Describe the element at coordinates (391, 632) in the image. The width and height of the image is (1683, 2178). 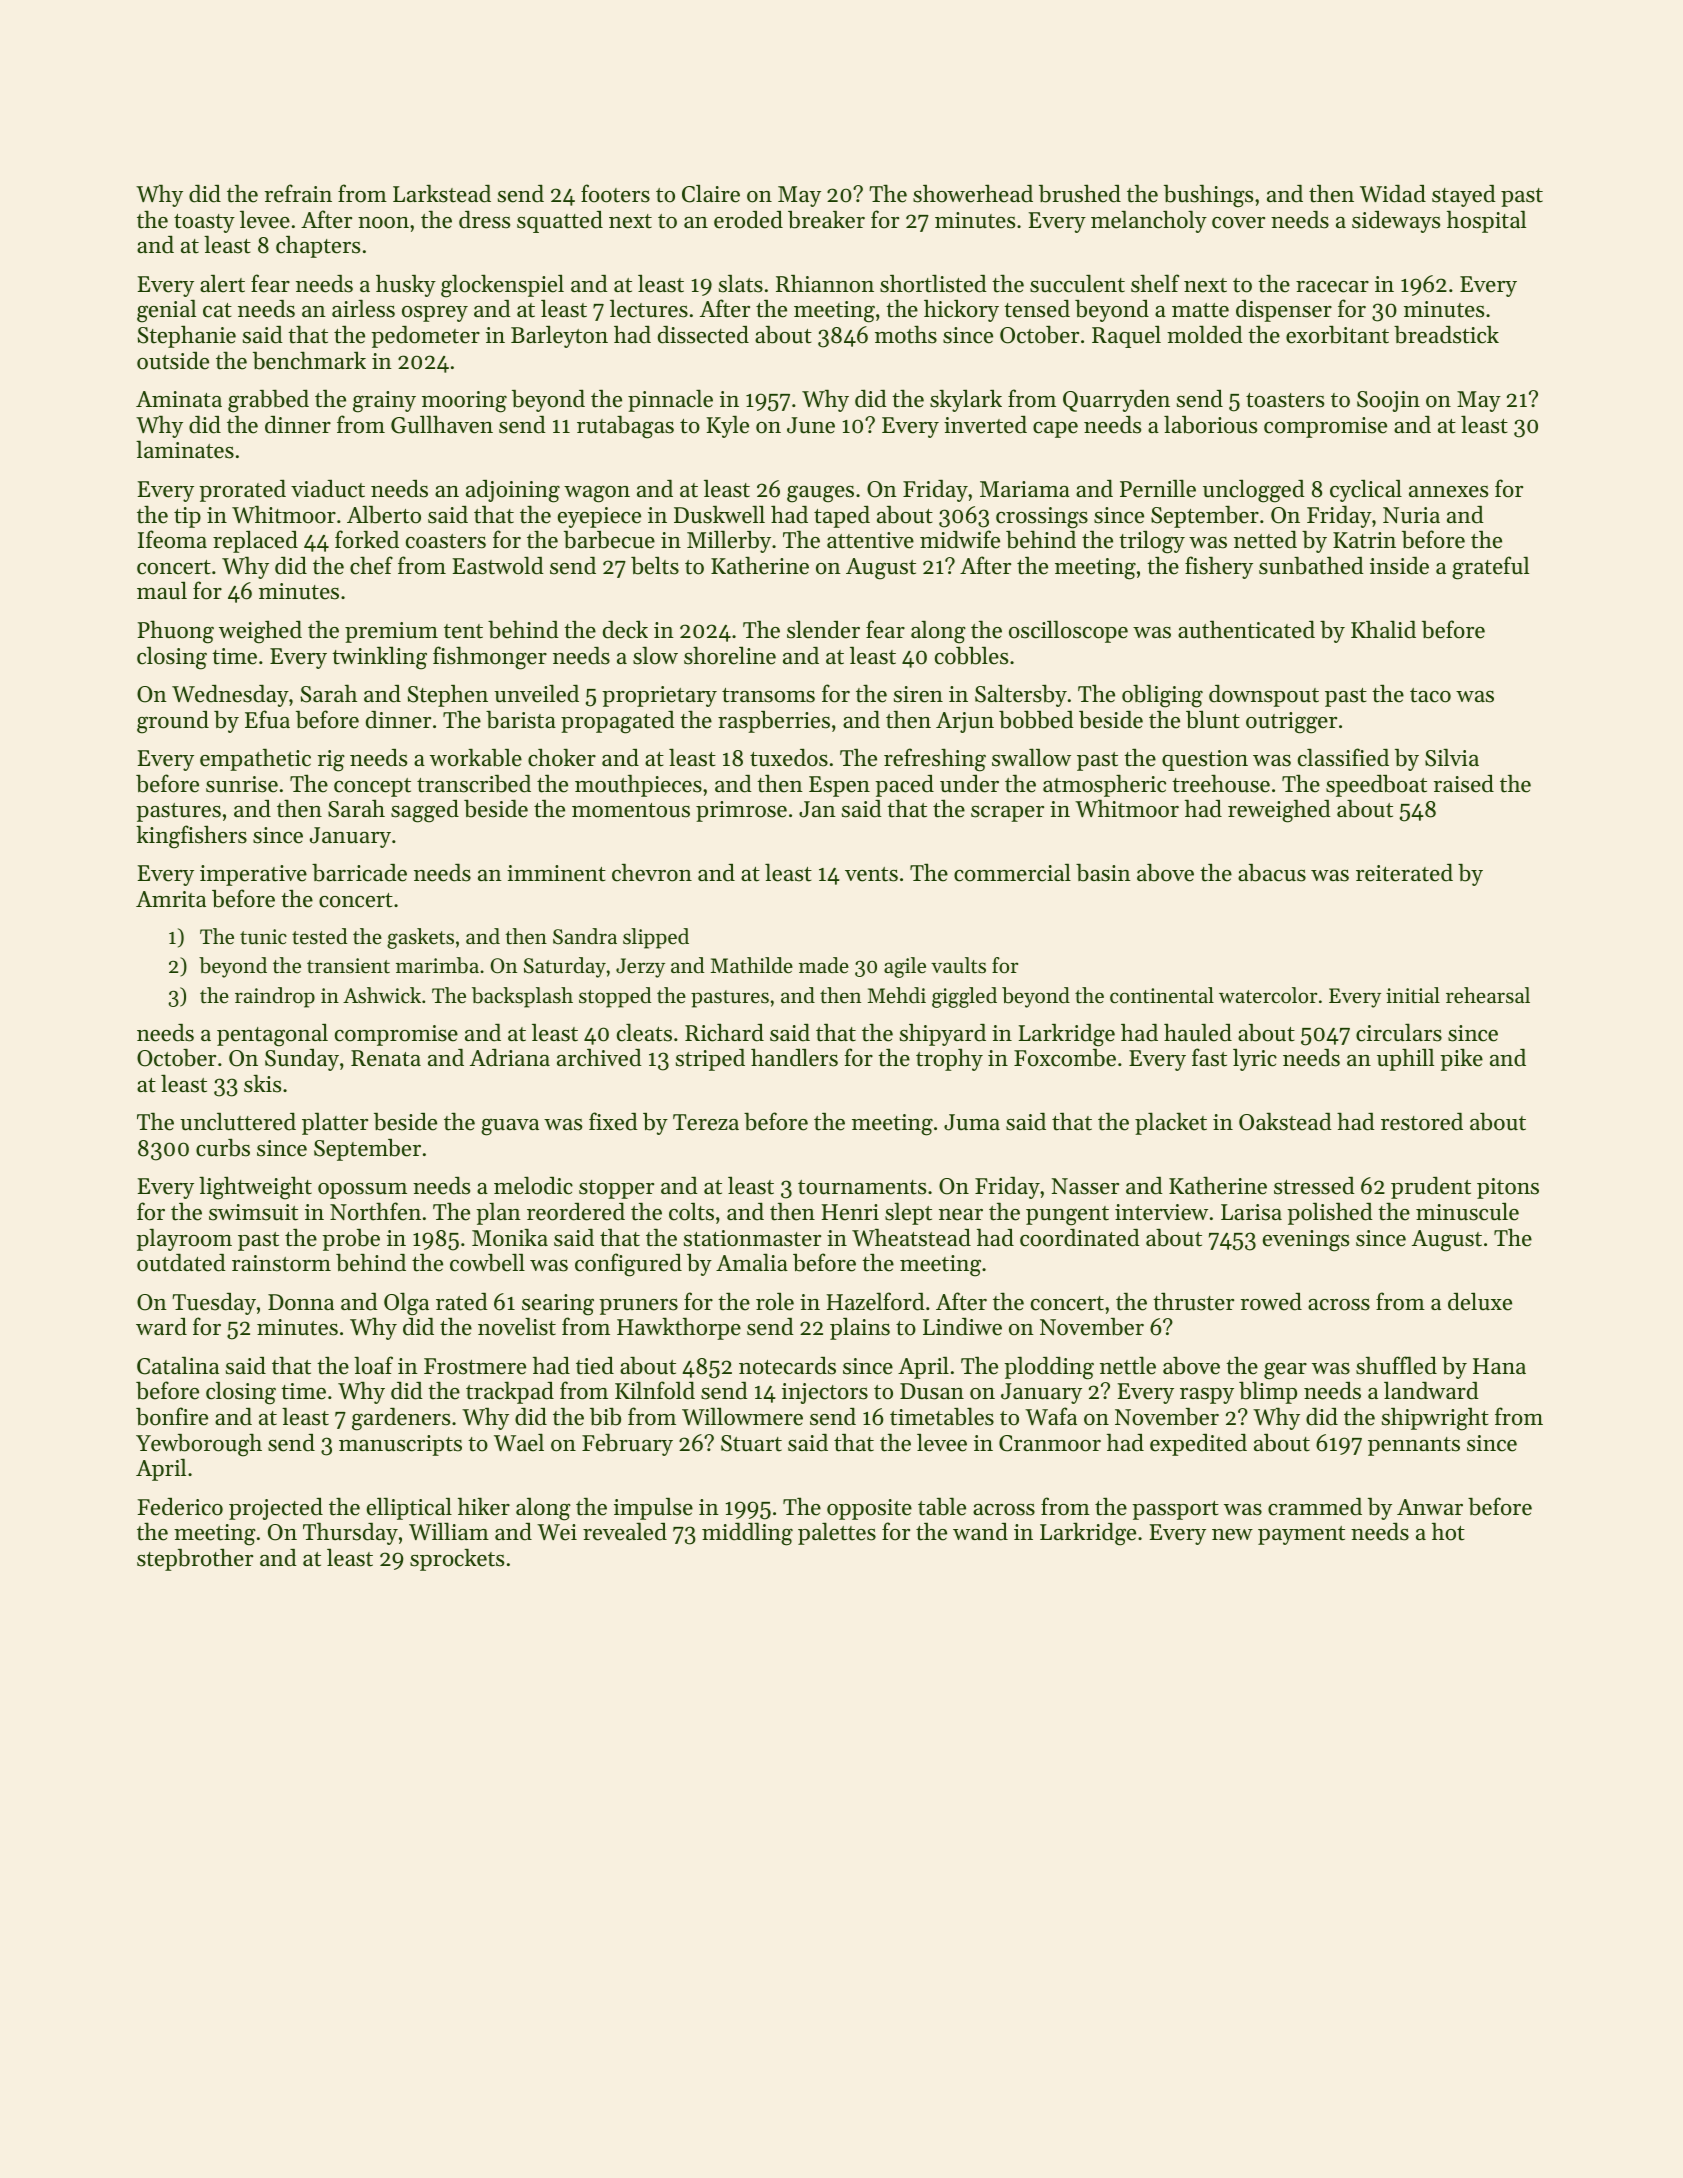
I see `premium` at that location.
